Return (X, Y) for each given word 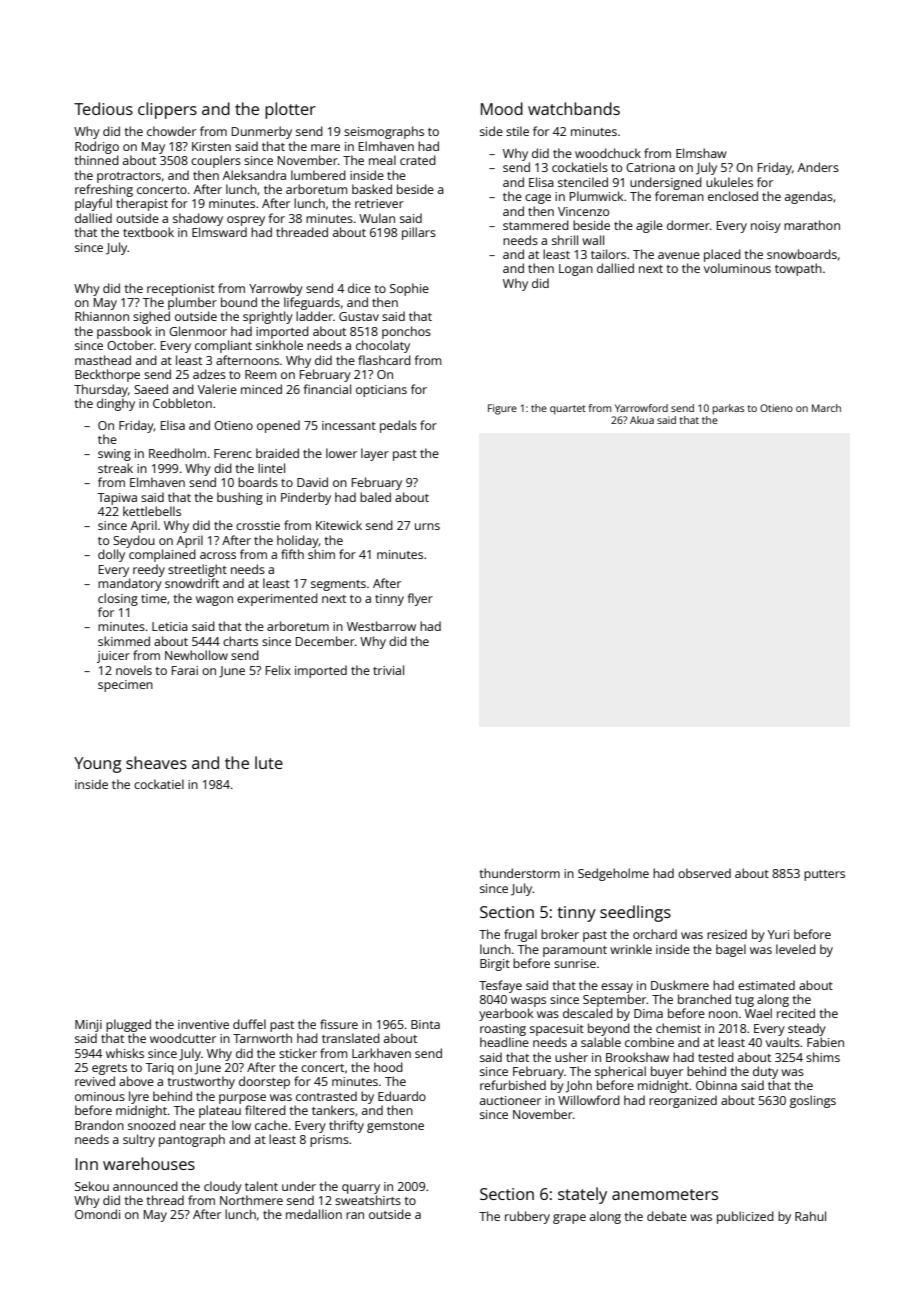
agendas (809, 197)
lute (269, 762)
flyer (420, 599)
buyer (667, 1072)
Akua (642, 420)
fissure (339, 1024)
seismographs (384, 132)
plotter (290, 110)
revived (95, 1081)
